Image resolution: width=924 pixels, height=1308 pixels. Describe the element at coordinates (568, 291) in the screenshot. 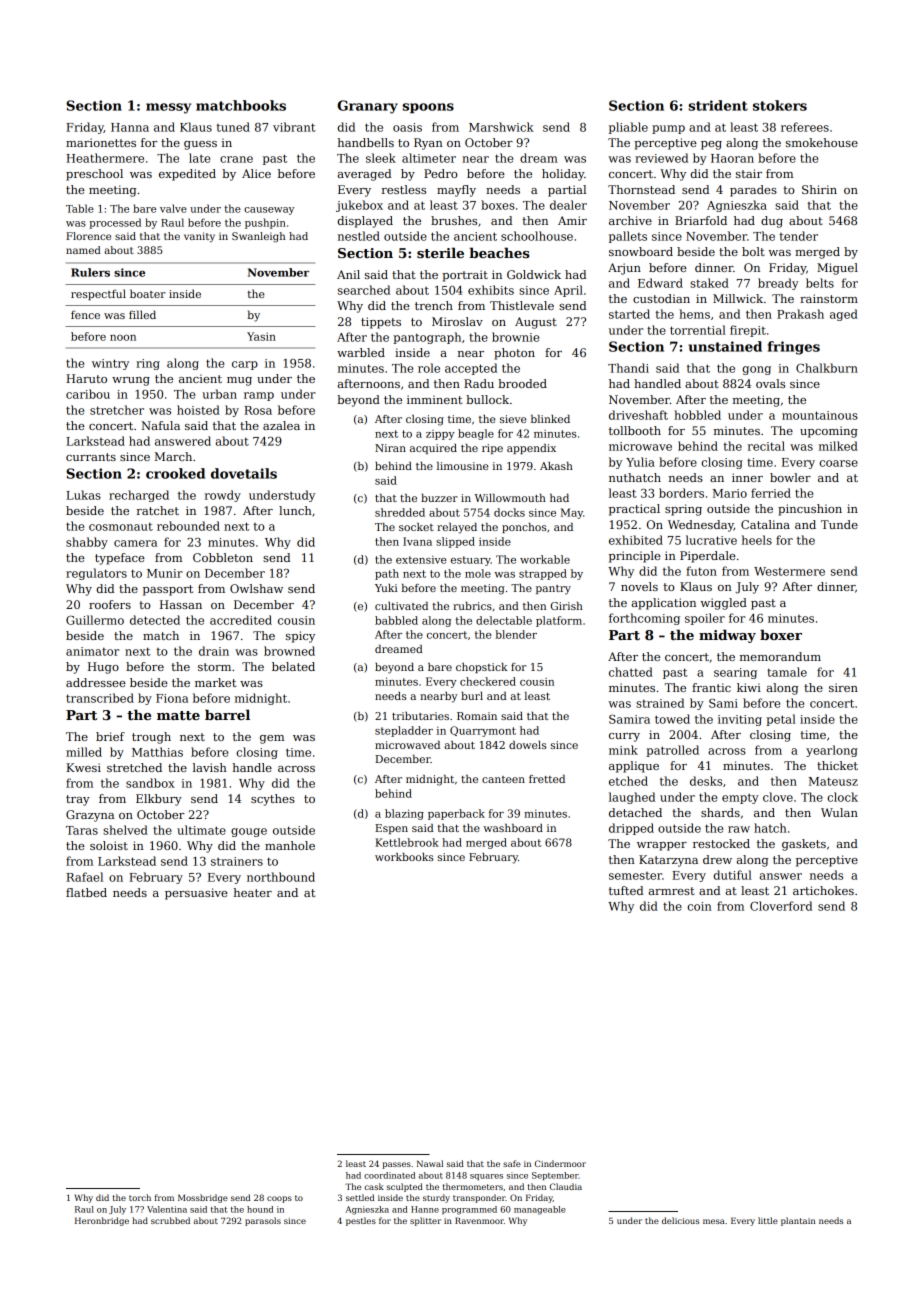

I see `April` at that location.
